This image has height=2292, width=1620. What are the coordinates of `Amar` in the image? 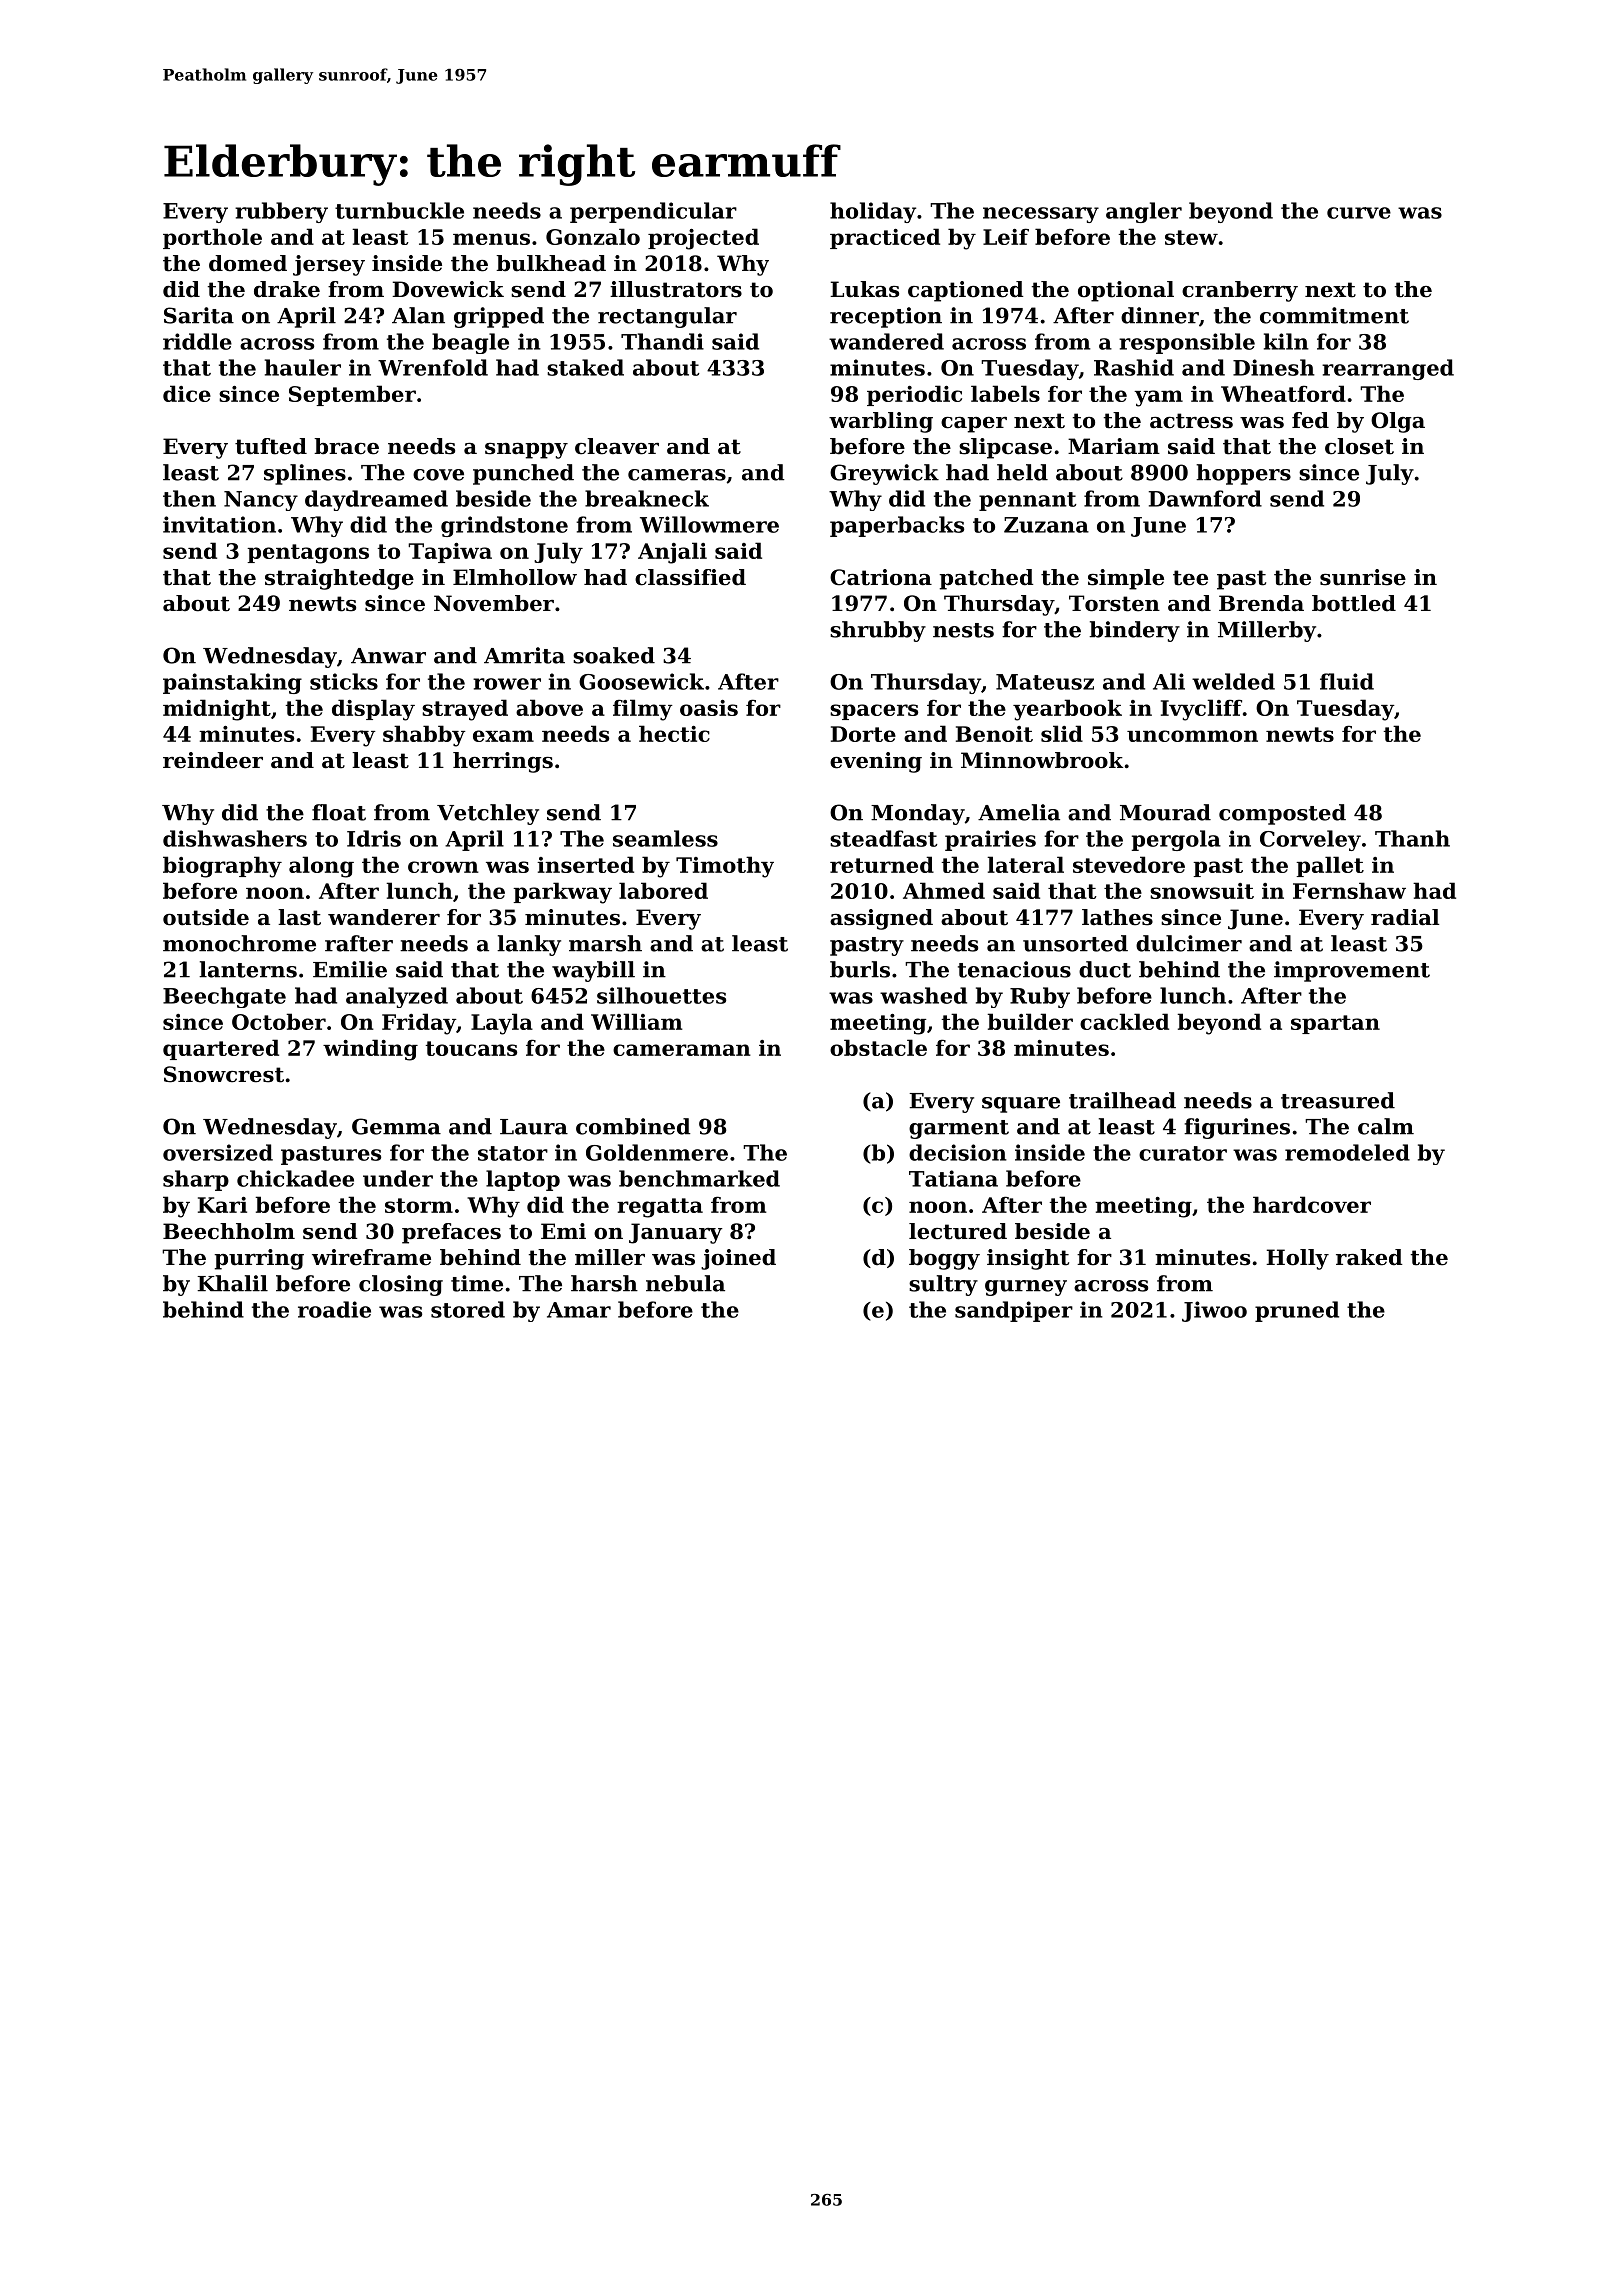 It's located at (579, 1310).
